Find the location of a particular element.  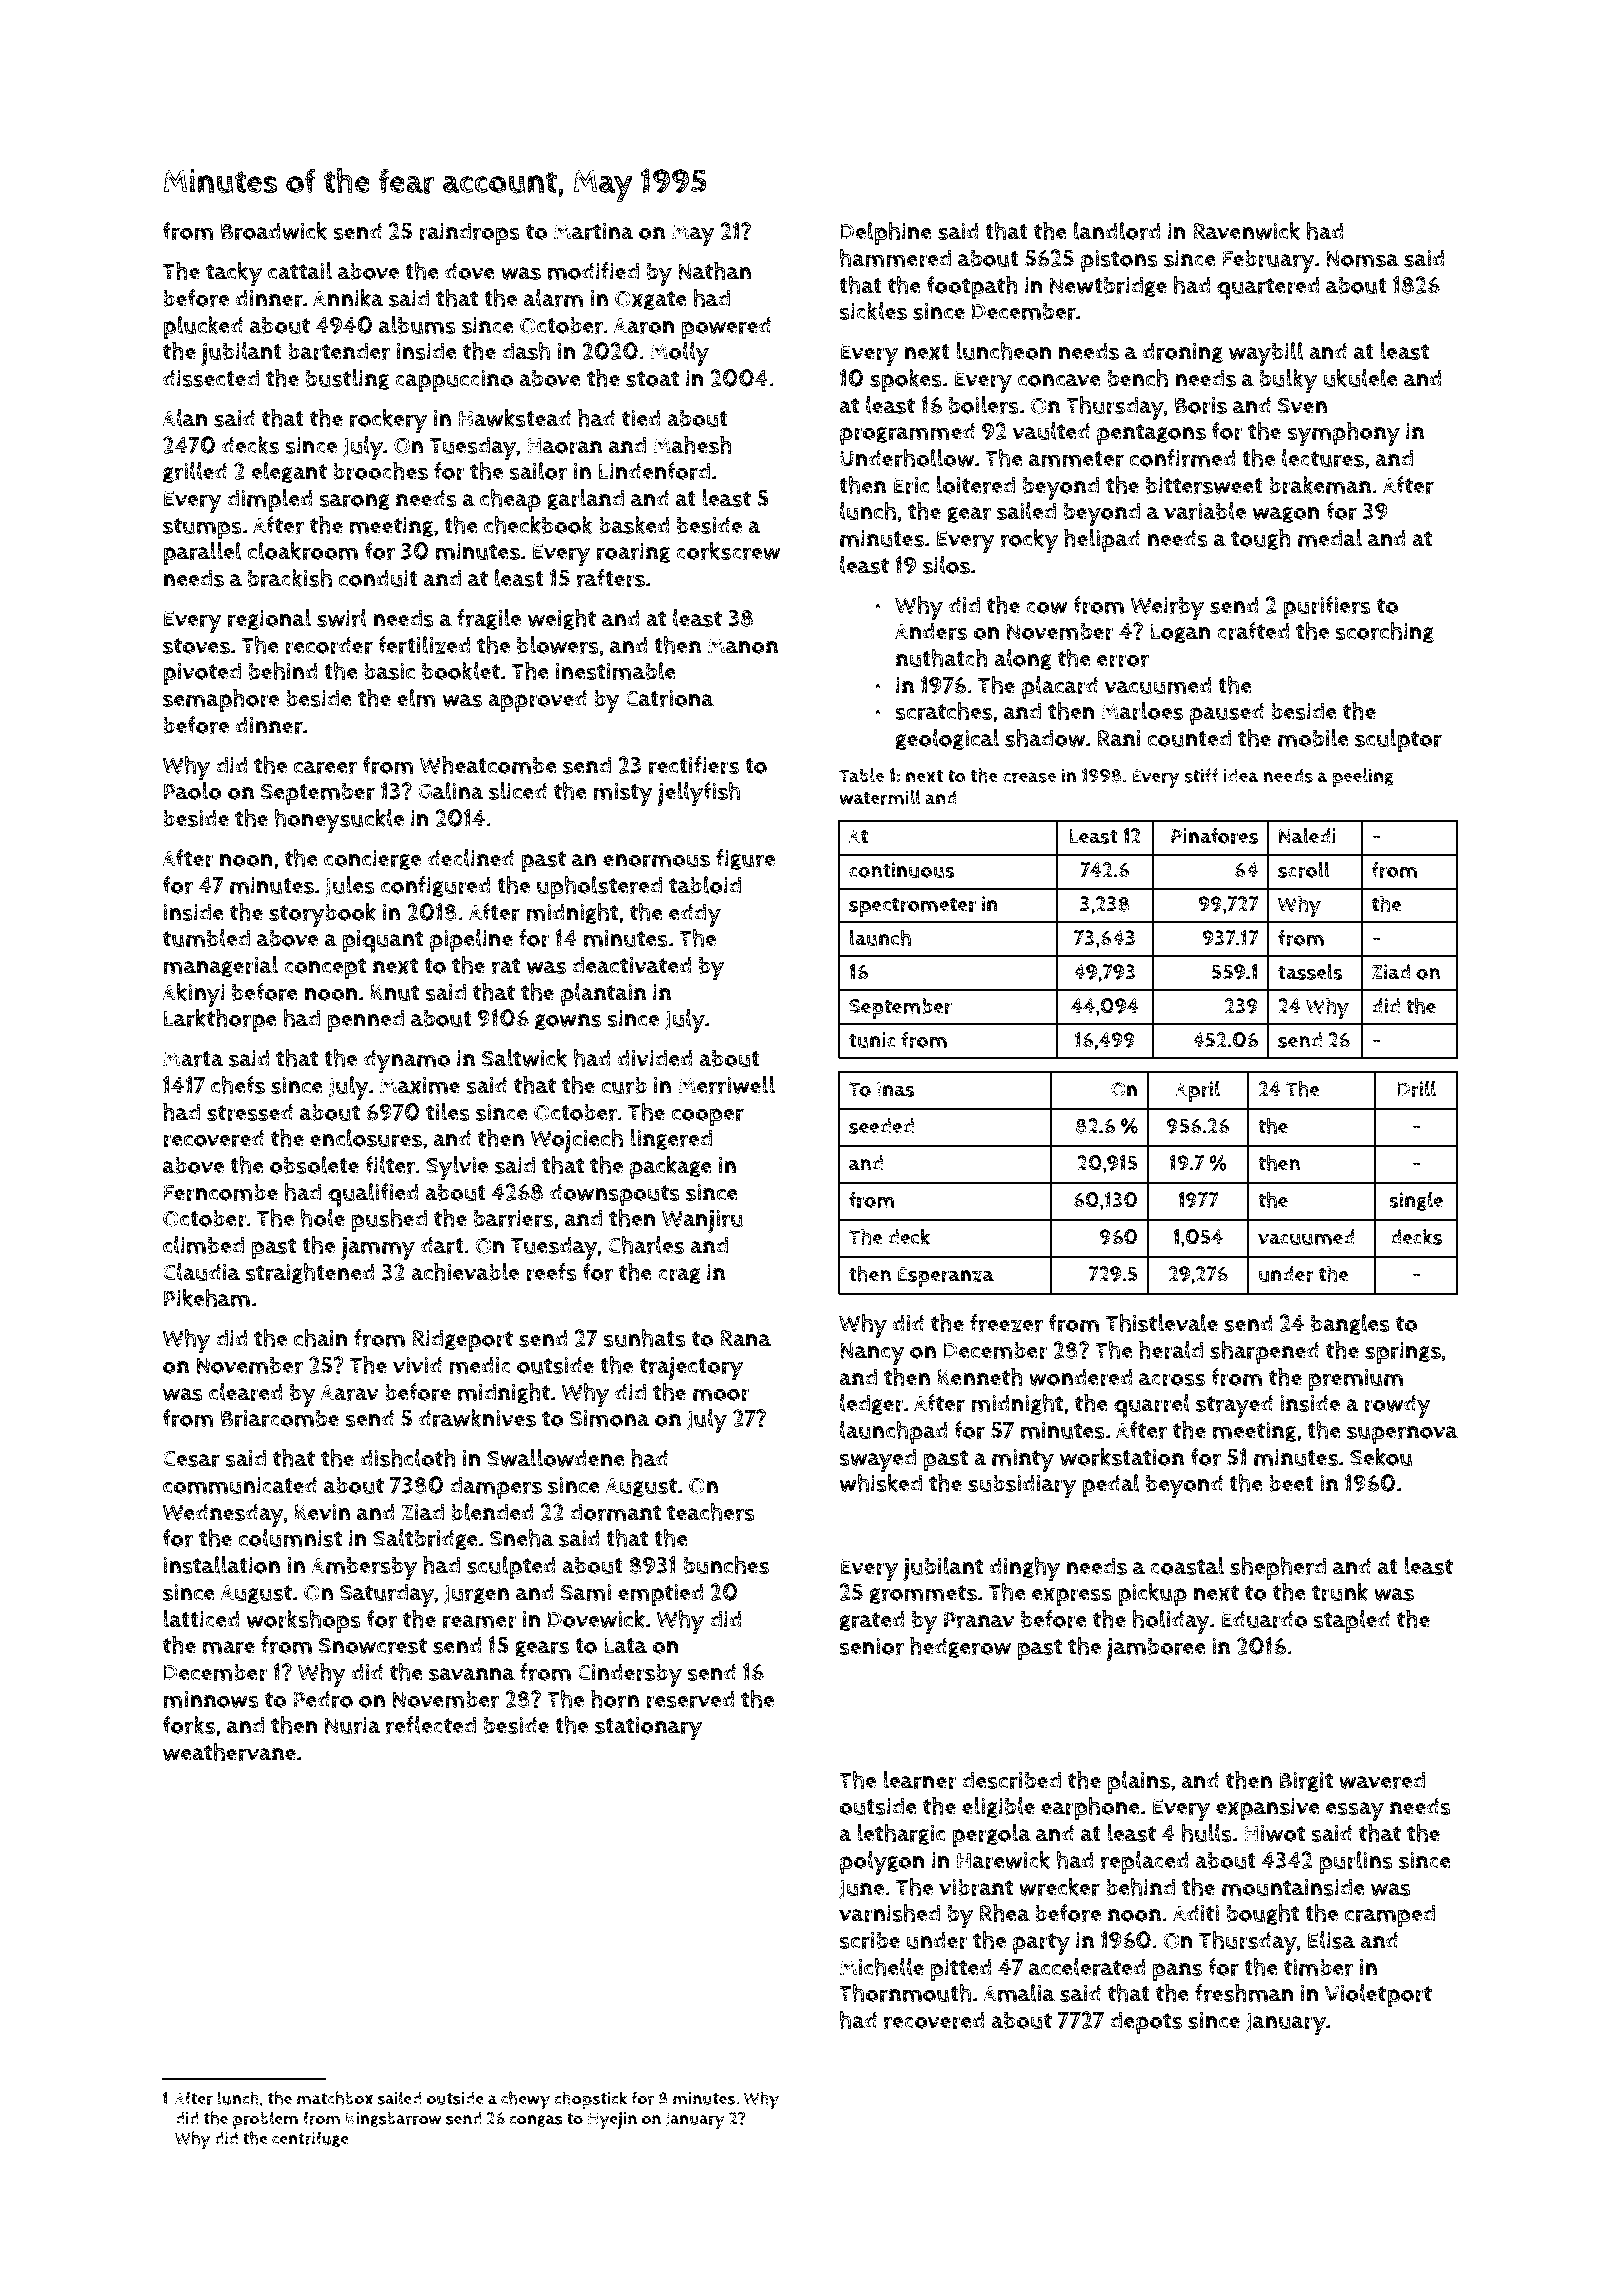

weathervane is located at coordinates (229, 1752).
